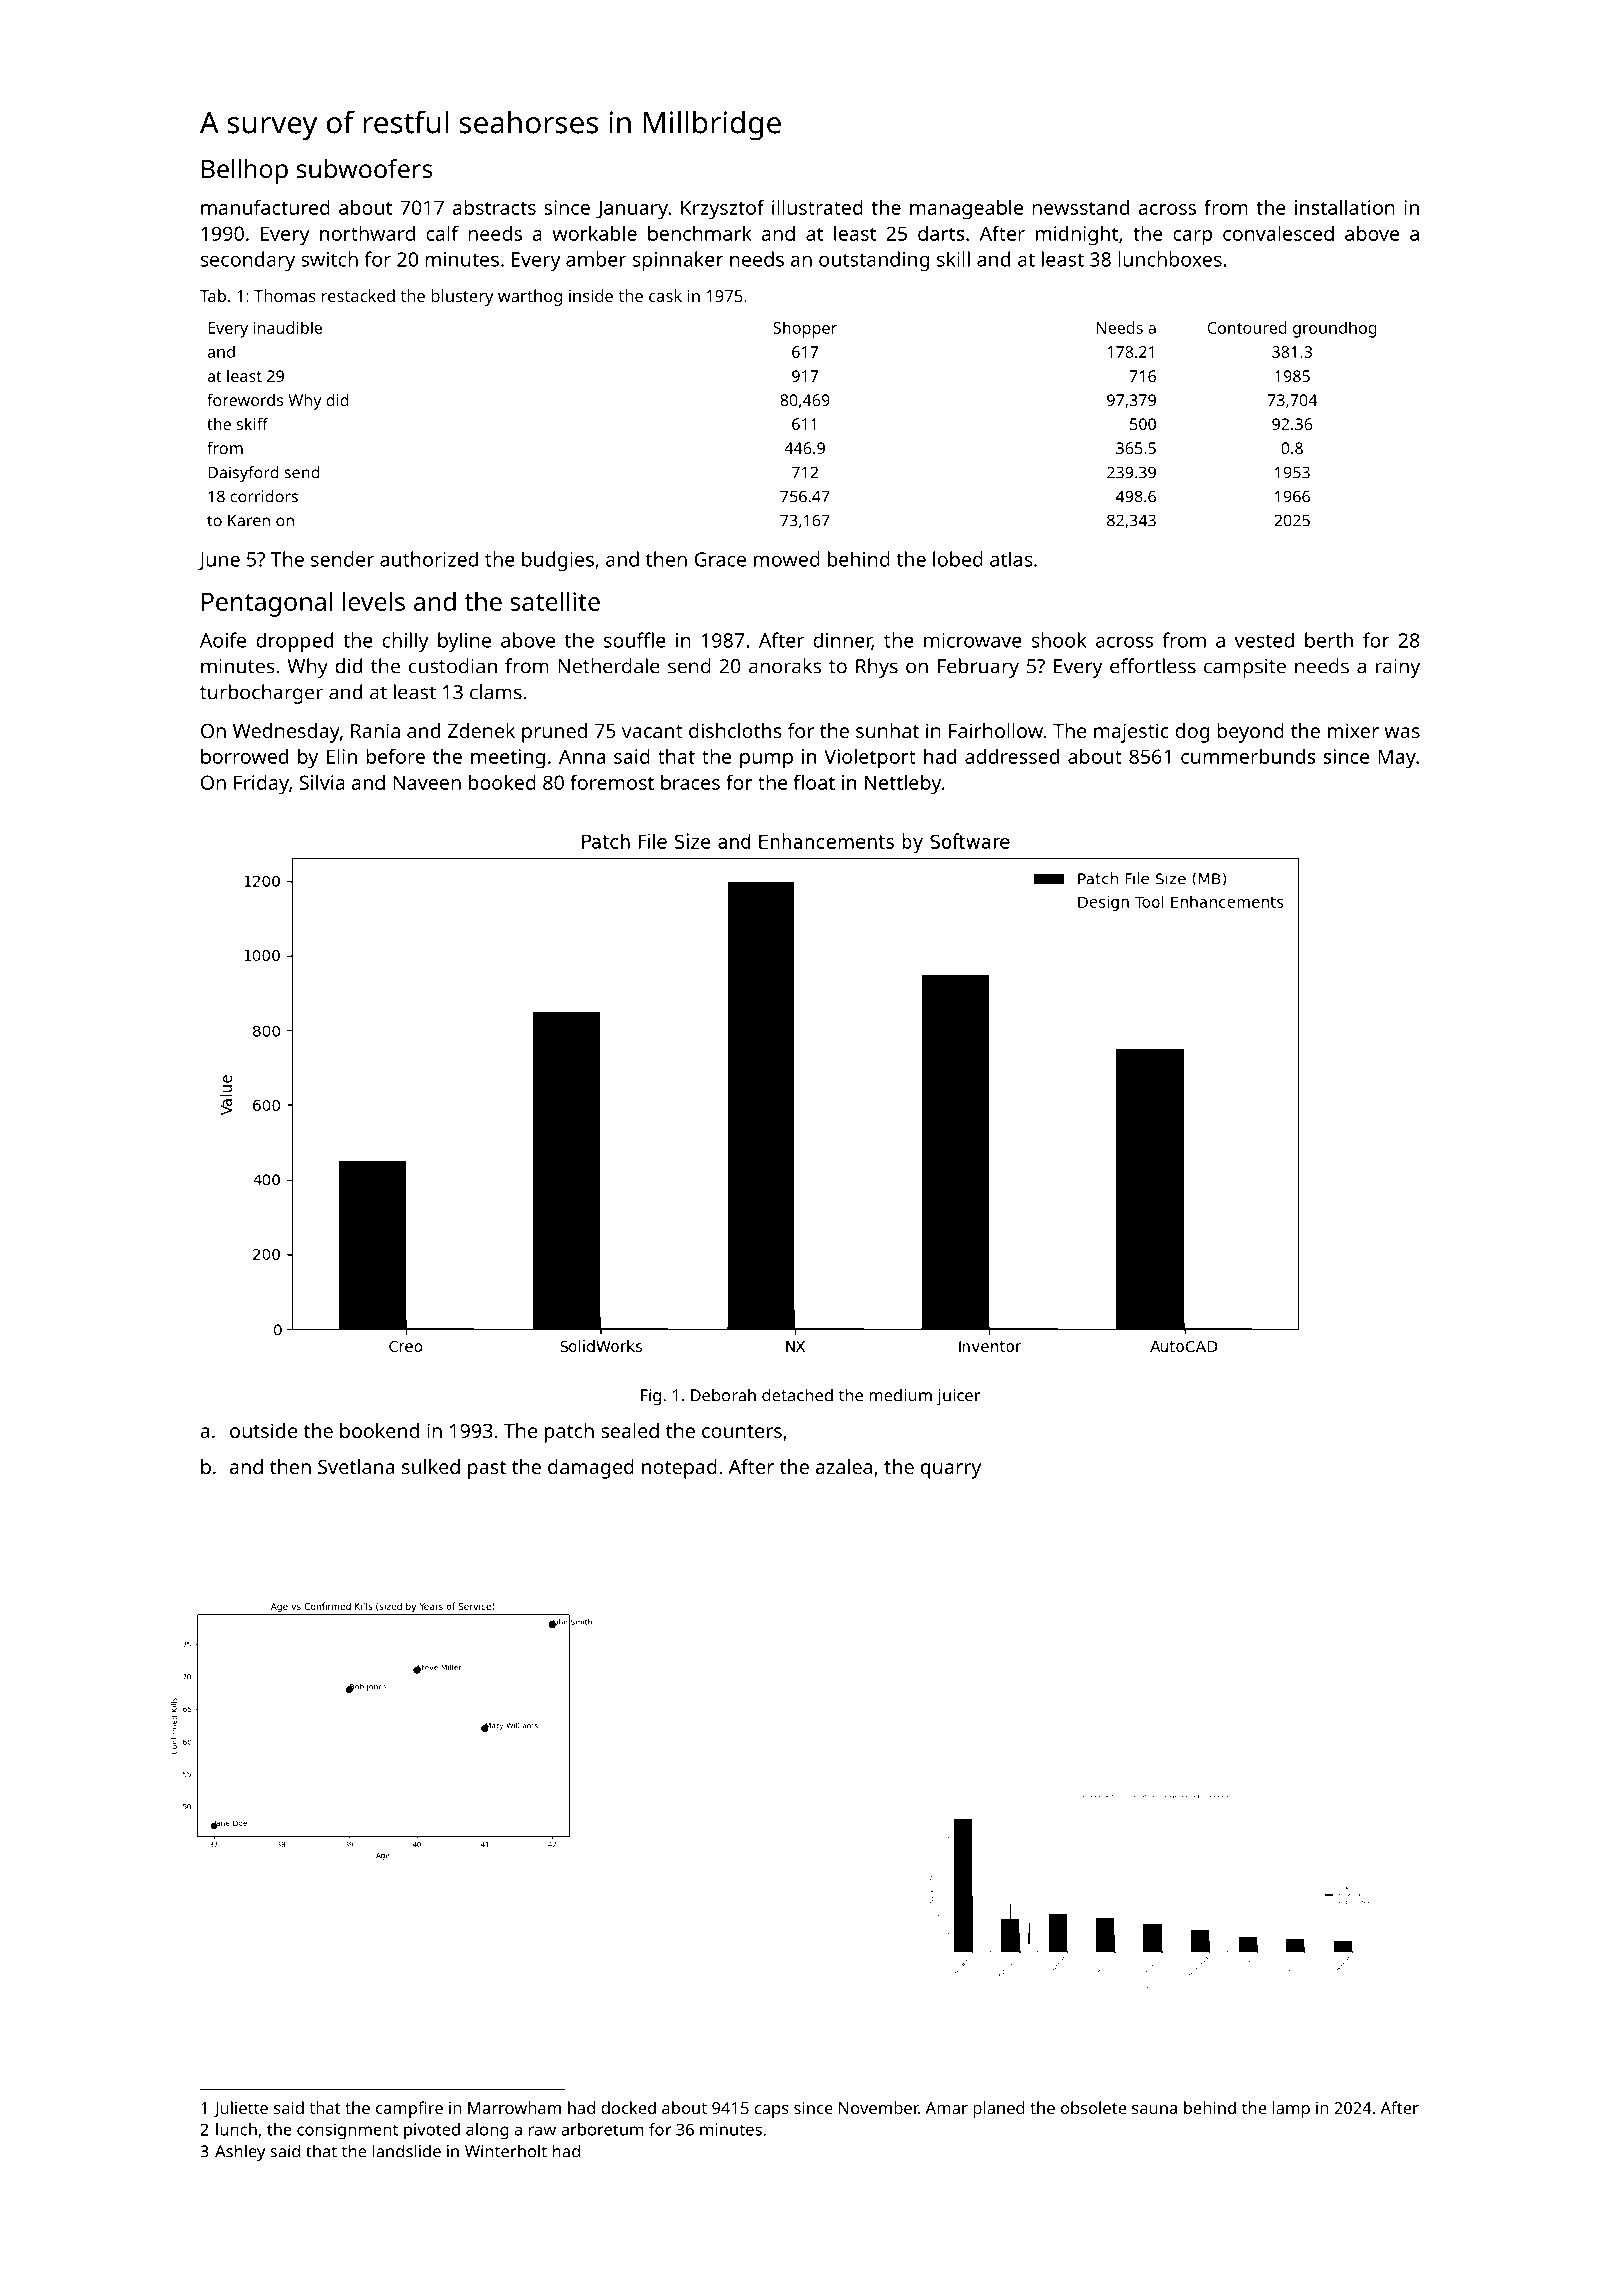  Describe the element at coordinates (494, 207) in the screenshot. I see `abstracts` at that location.
